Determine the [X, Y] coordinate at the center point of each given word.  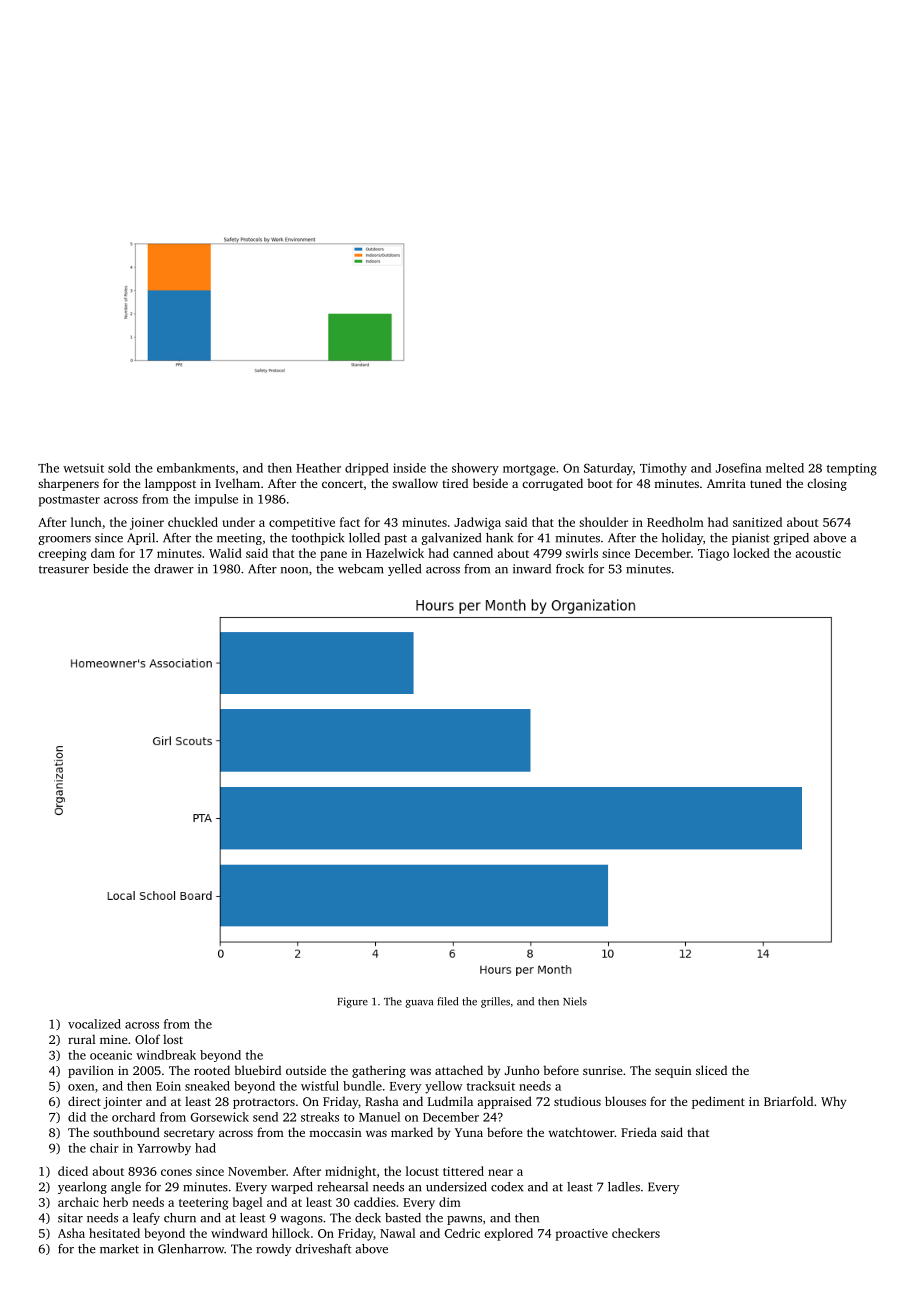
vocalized [94, 1024]
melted [785, 468]
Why [833, 1102]
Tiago [713, 555]
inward [532, 569]
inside [409, 468]
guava [419, 1004]
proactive [581, 1235]
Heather [318, 468]
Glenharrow [191, 1249]
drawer [174, 569]
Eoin [168, 1086]
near [500, 1172]
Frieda [639, 1132]
